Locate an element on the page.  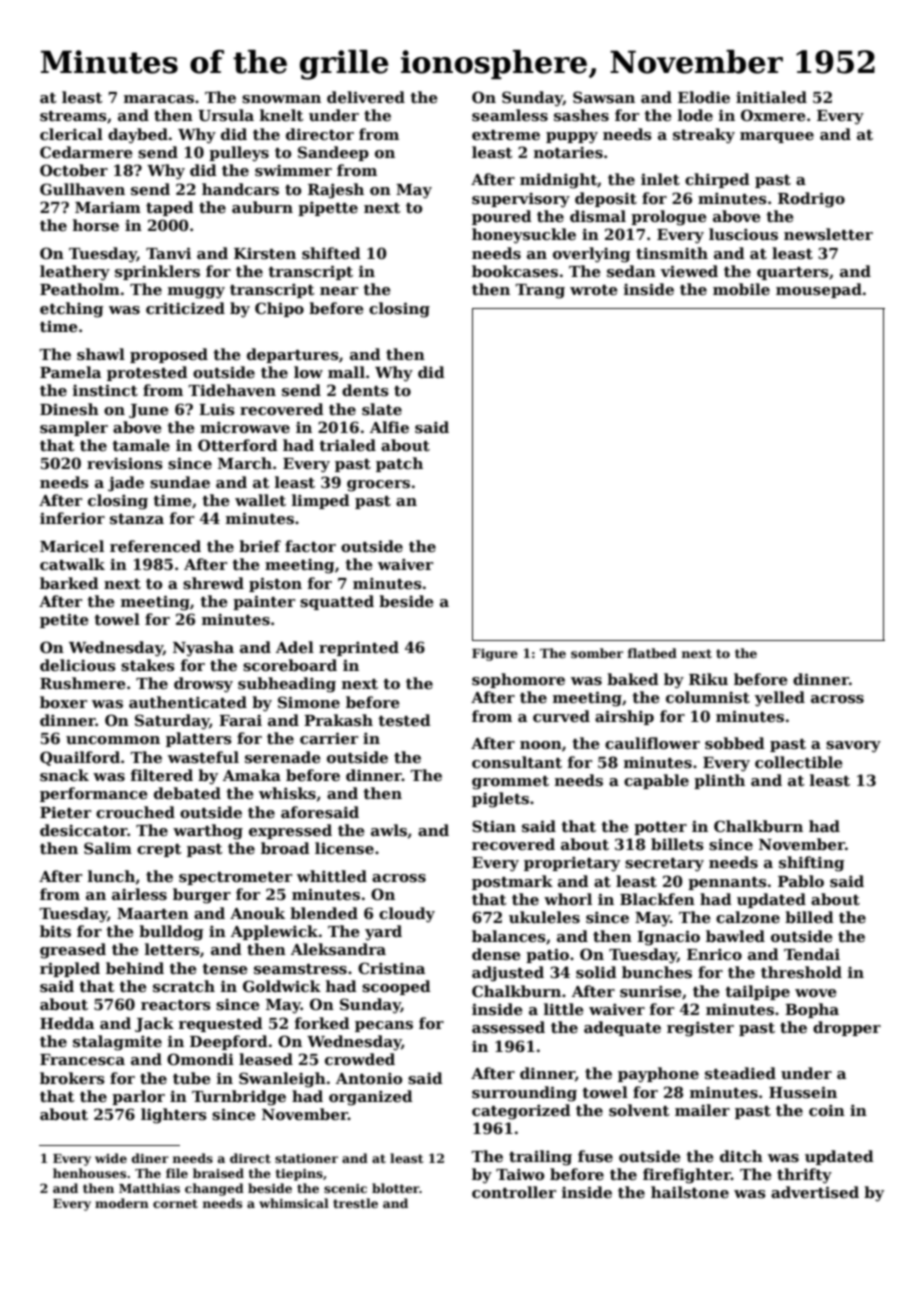
delivered is located at coordinates (366, 97).
